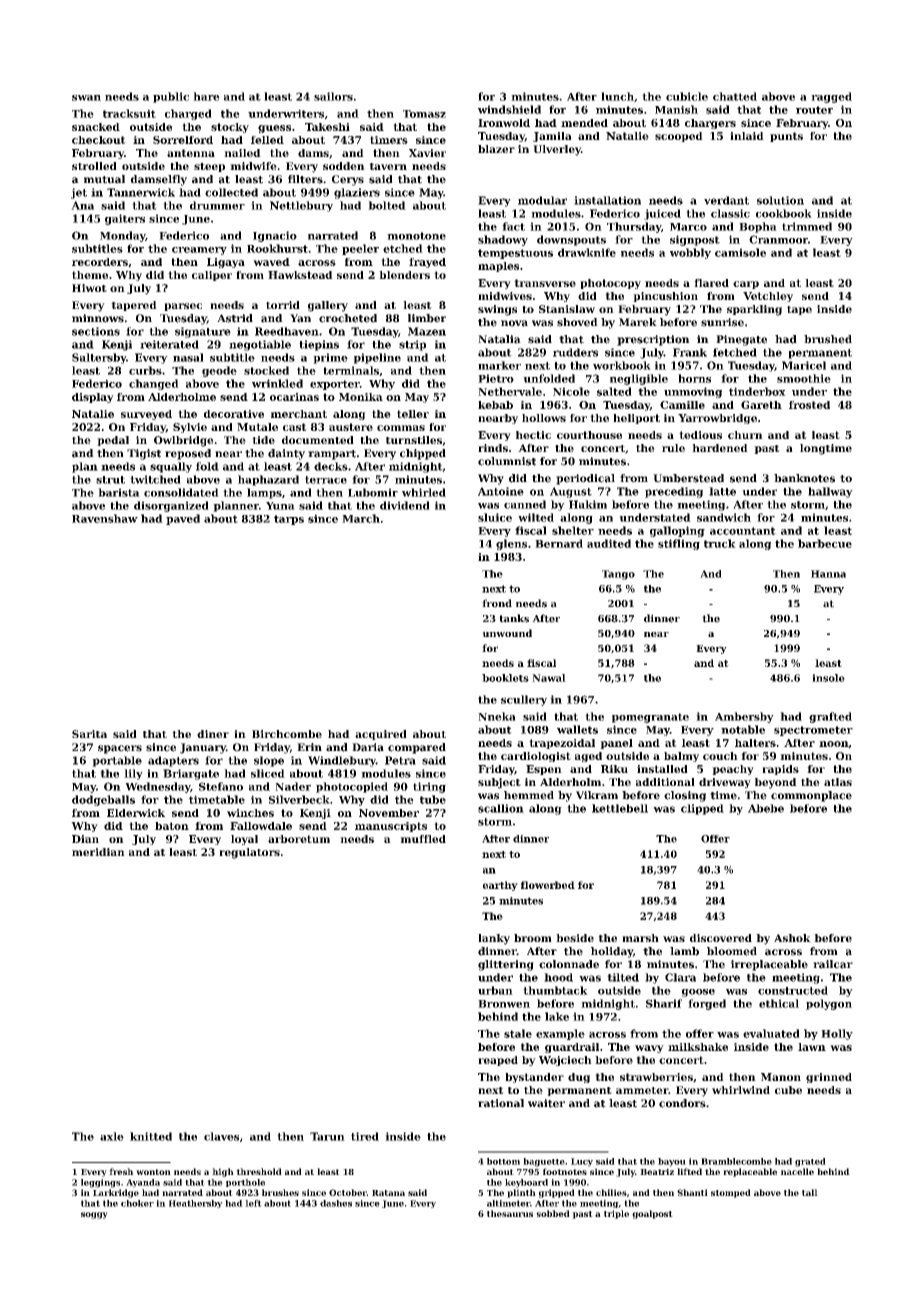 The image size is (924, 1308). What do you see at coordinates (617, 96) in the screenshot?
I see `lunch` at bounding box center [617, 96].
